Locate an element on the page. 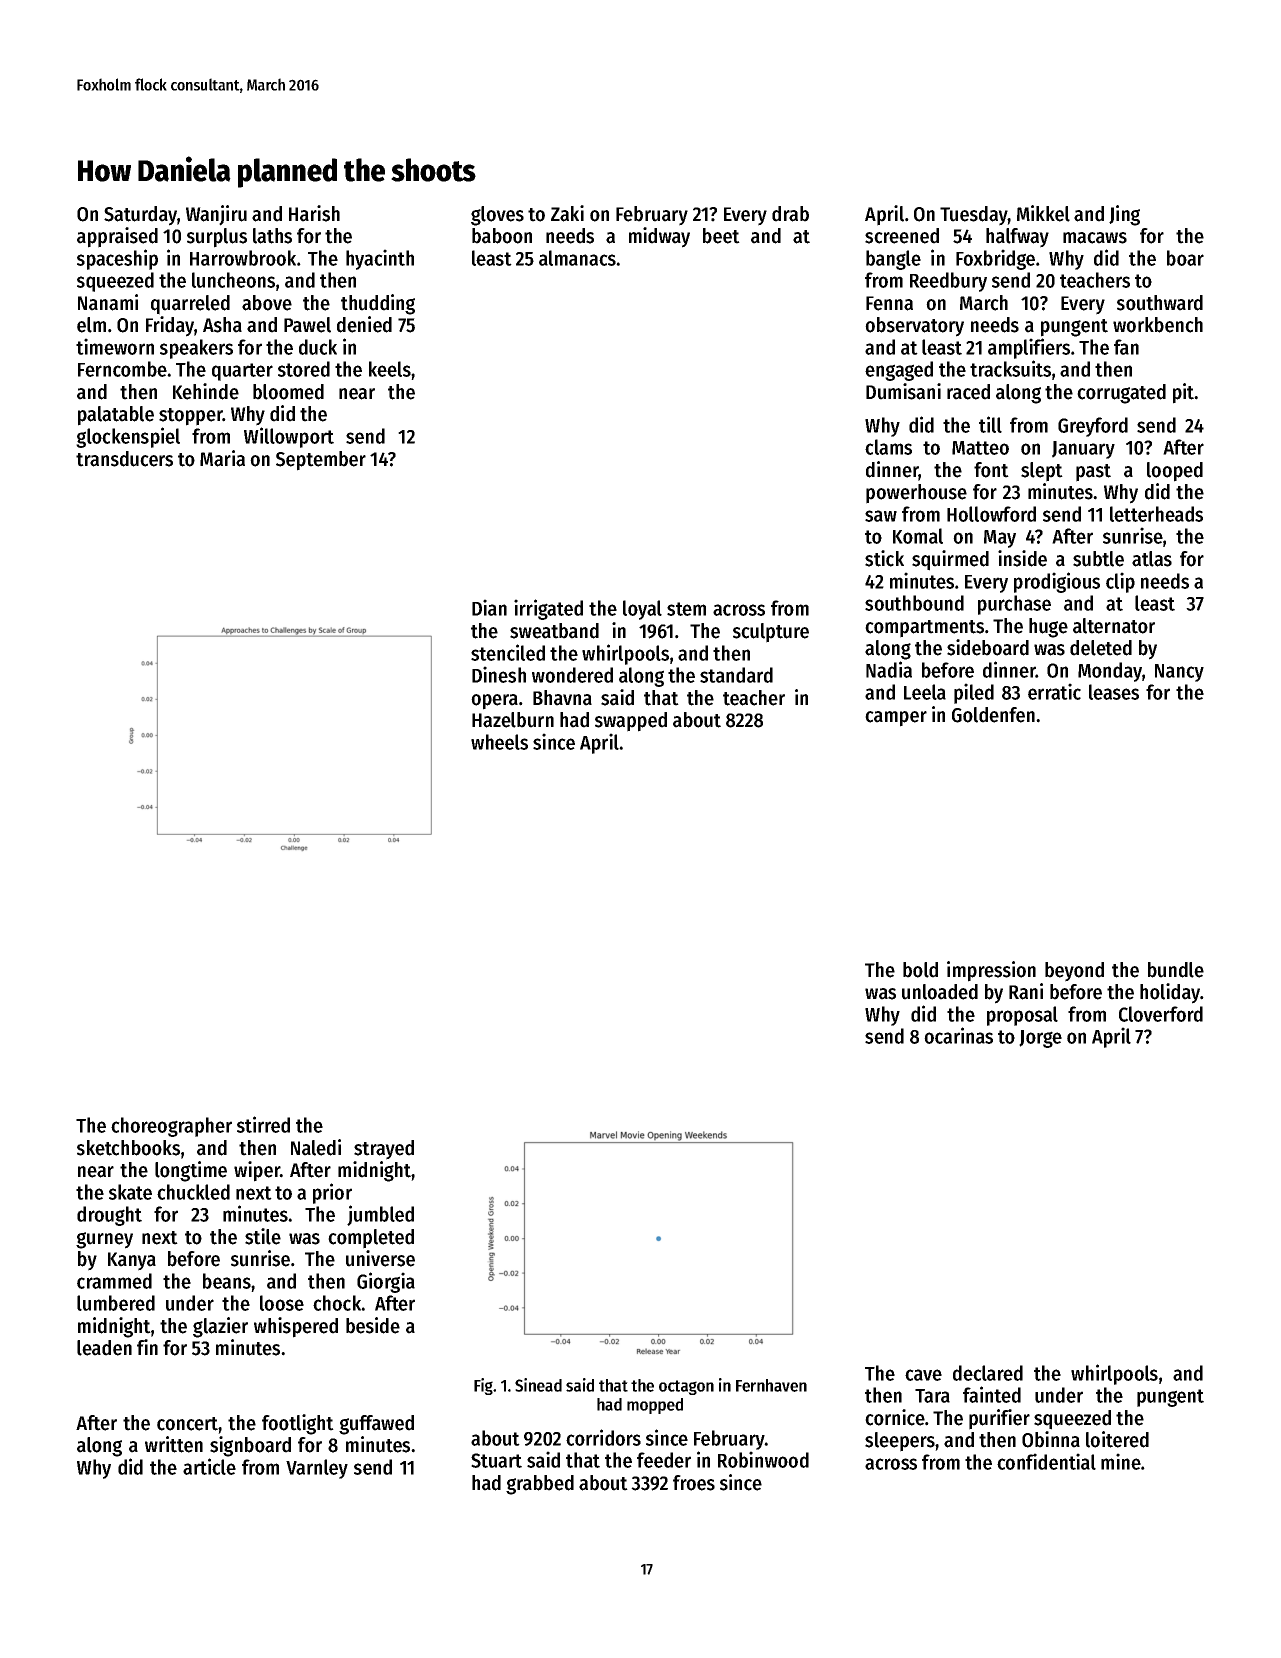  leaden is located at coordinates (104, 1348).
